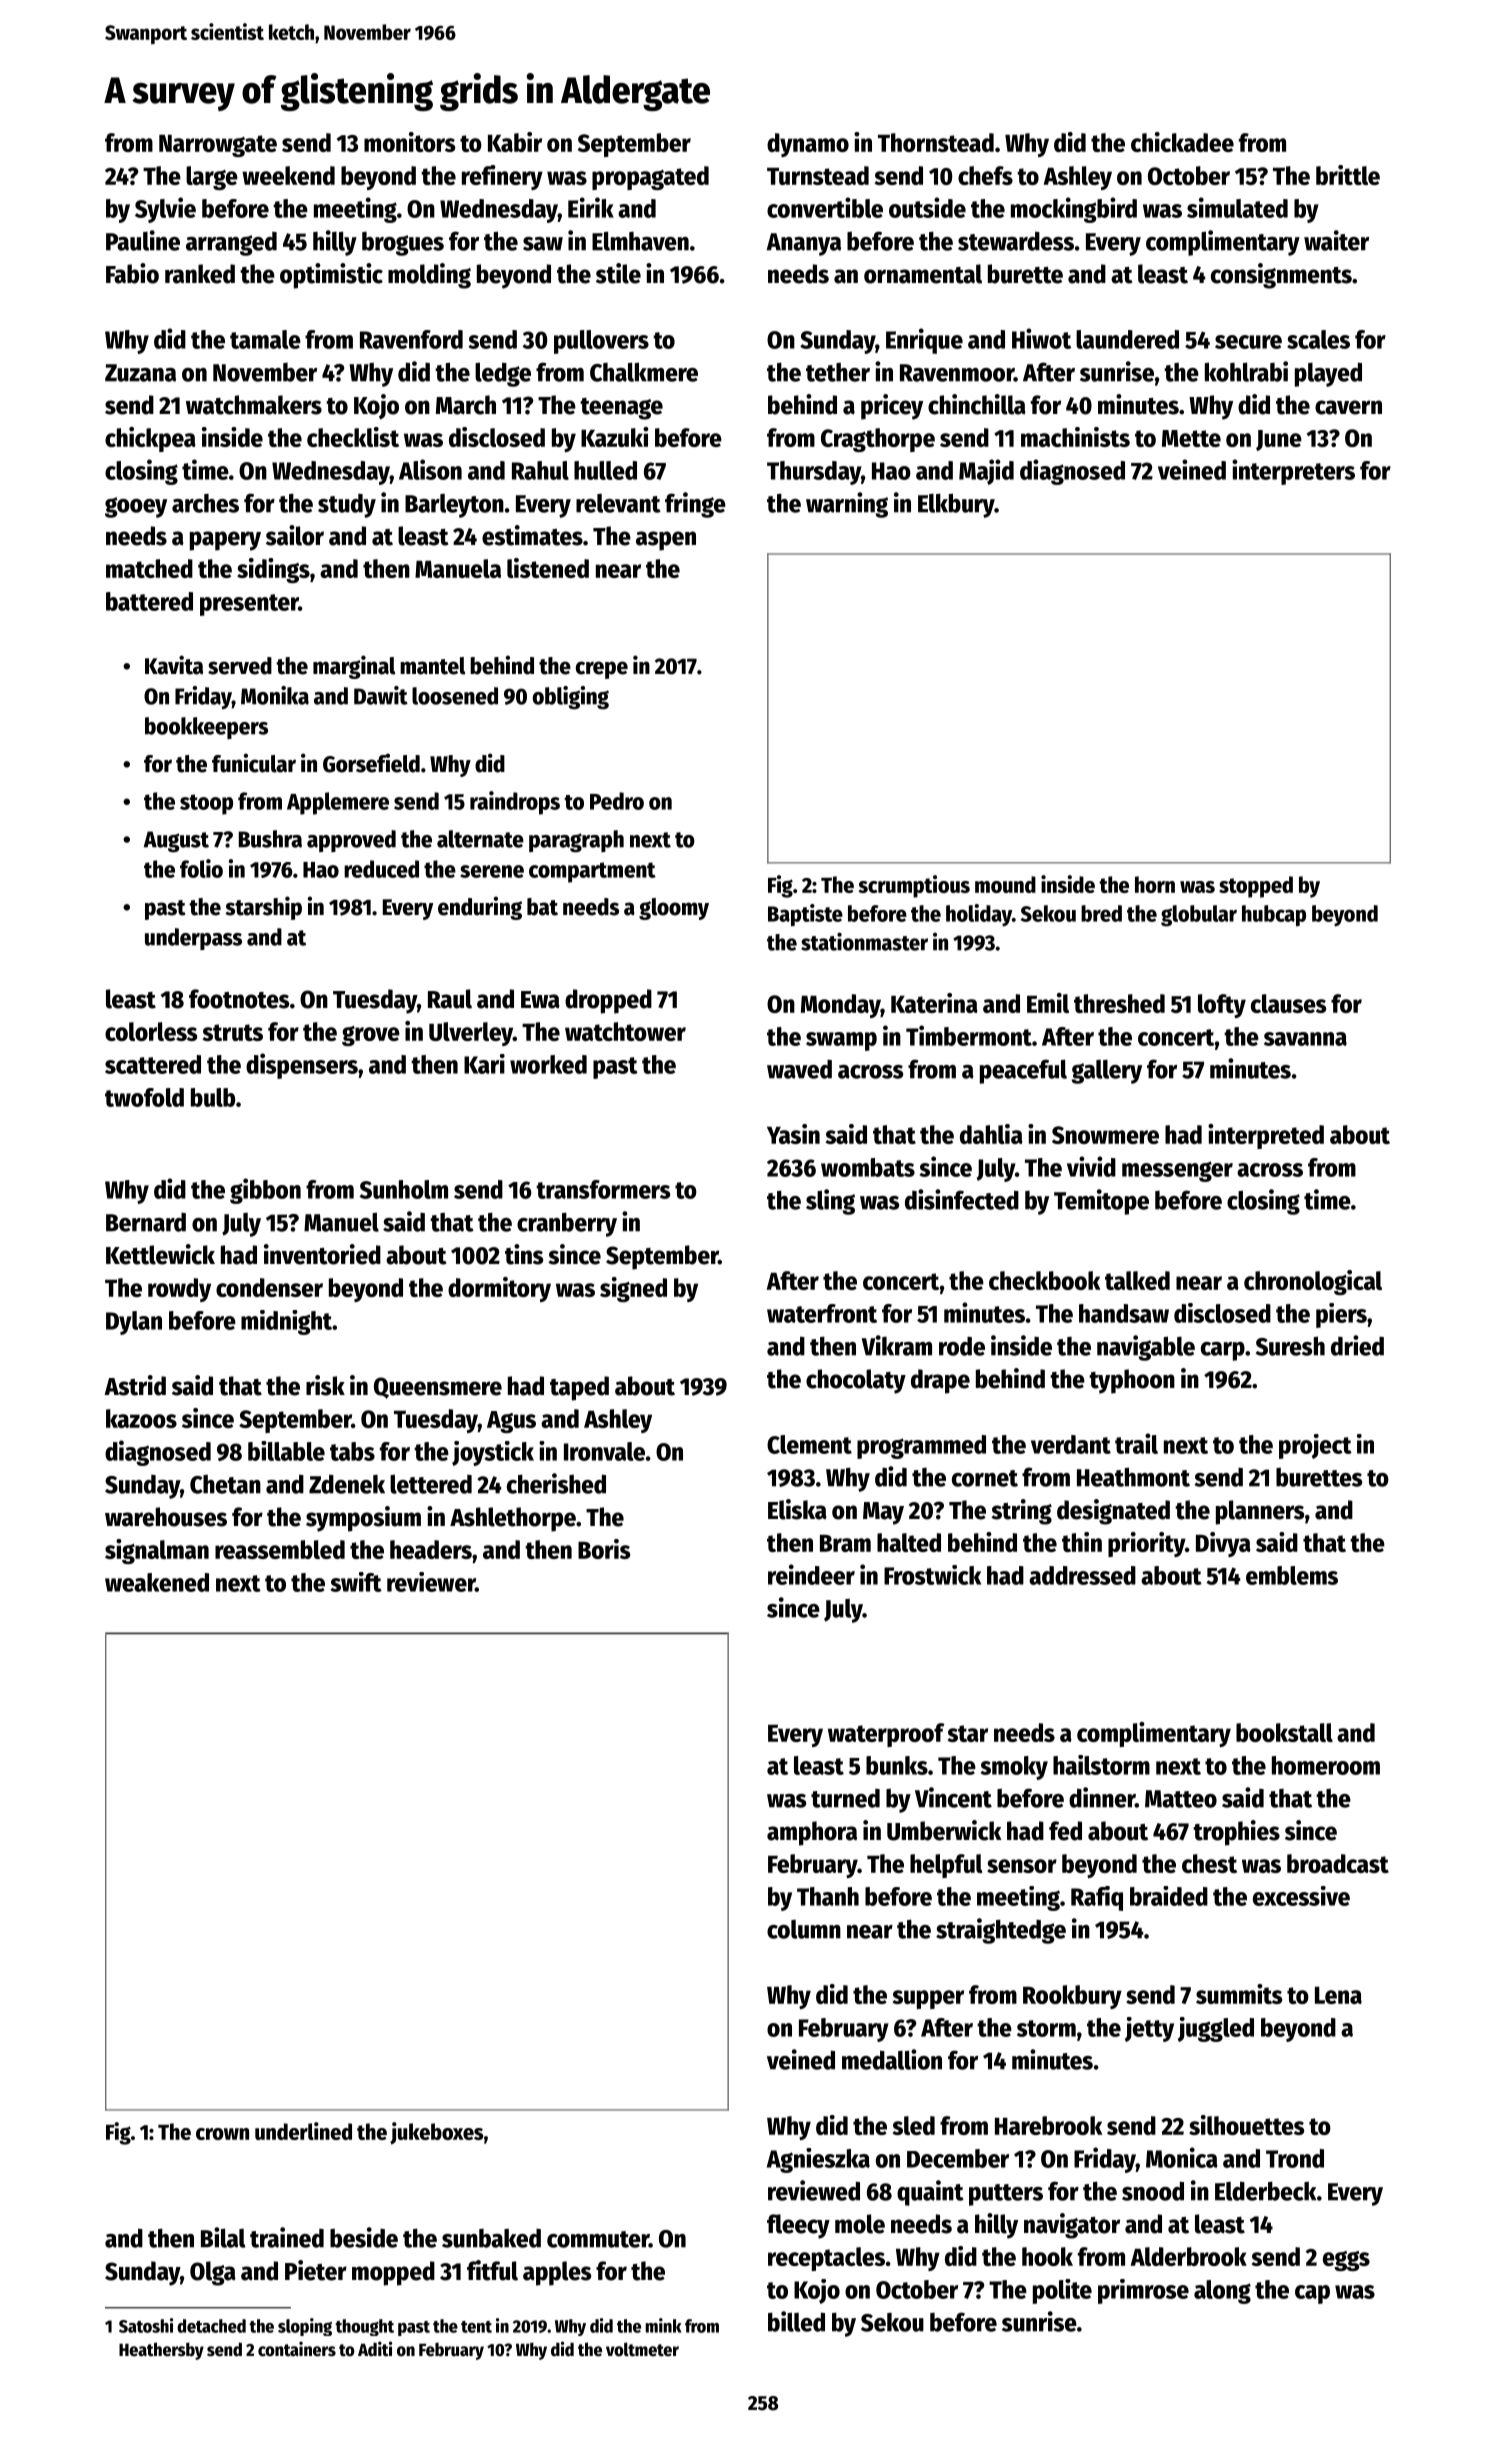  What do you see at coordinates (157, 1582) in the page?
I see `weakened` at bounding box center [157, 1582].
